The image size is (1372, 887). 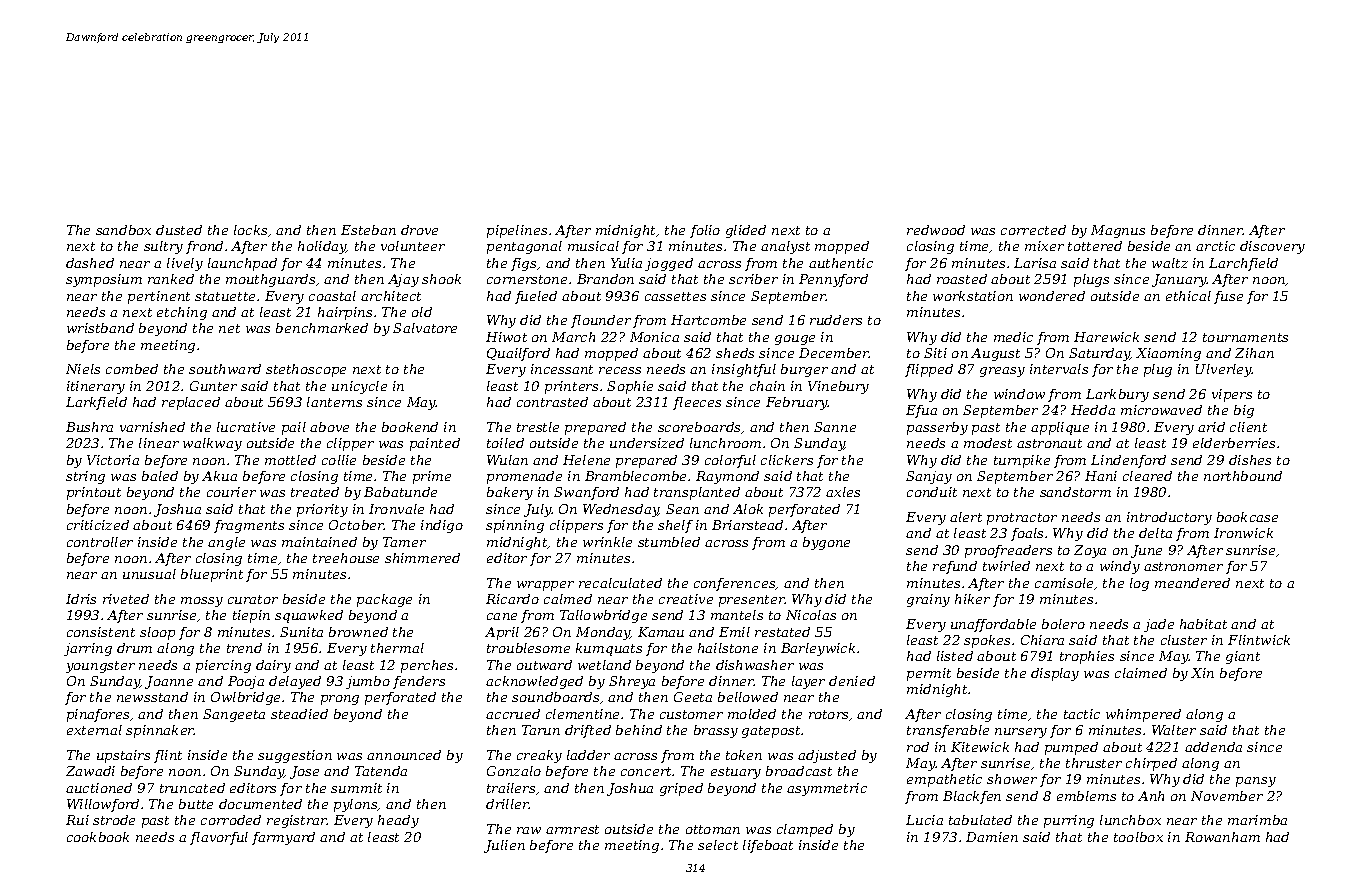 I want to click on analyst, so click(x=785, y=247).
